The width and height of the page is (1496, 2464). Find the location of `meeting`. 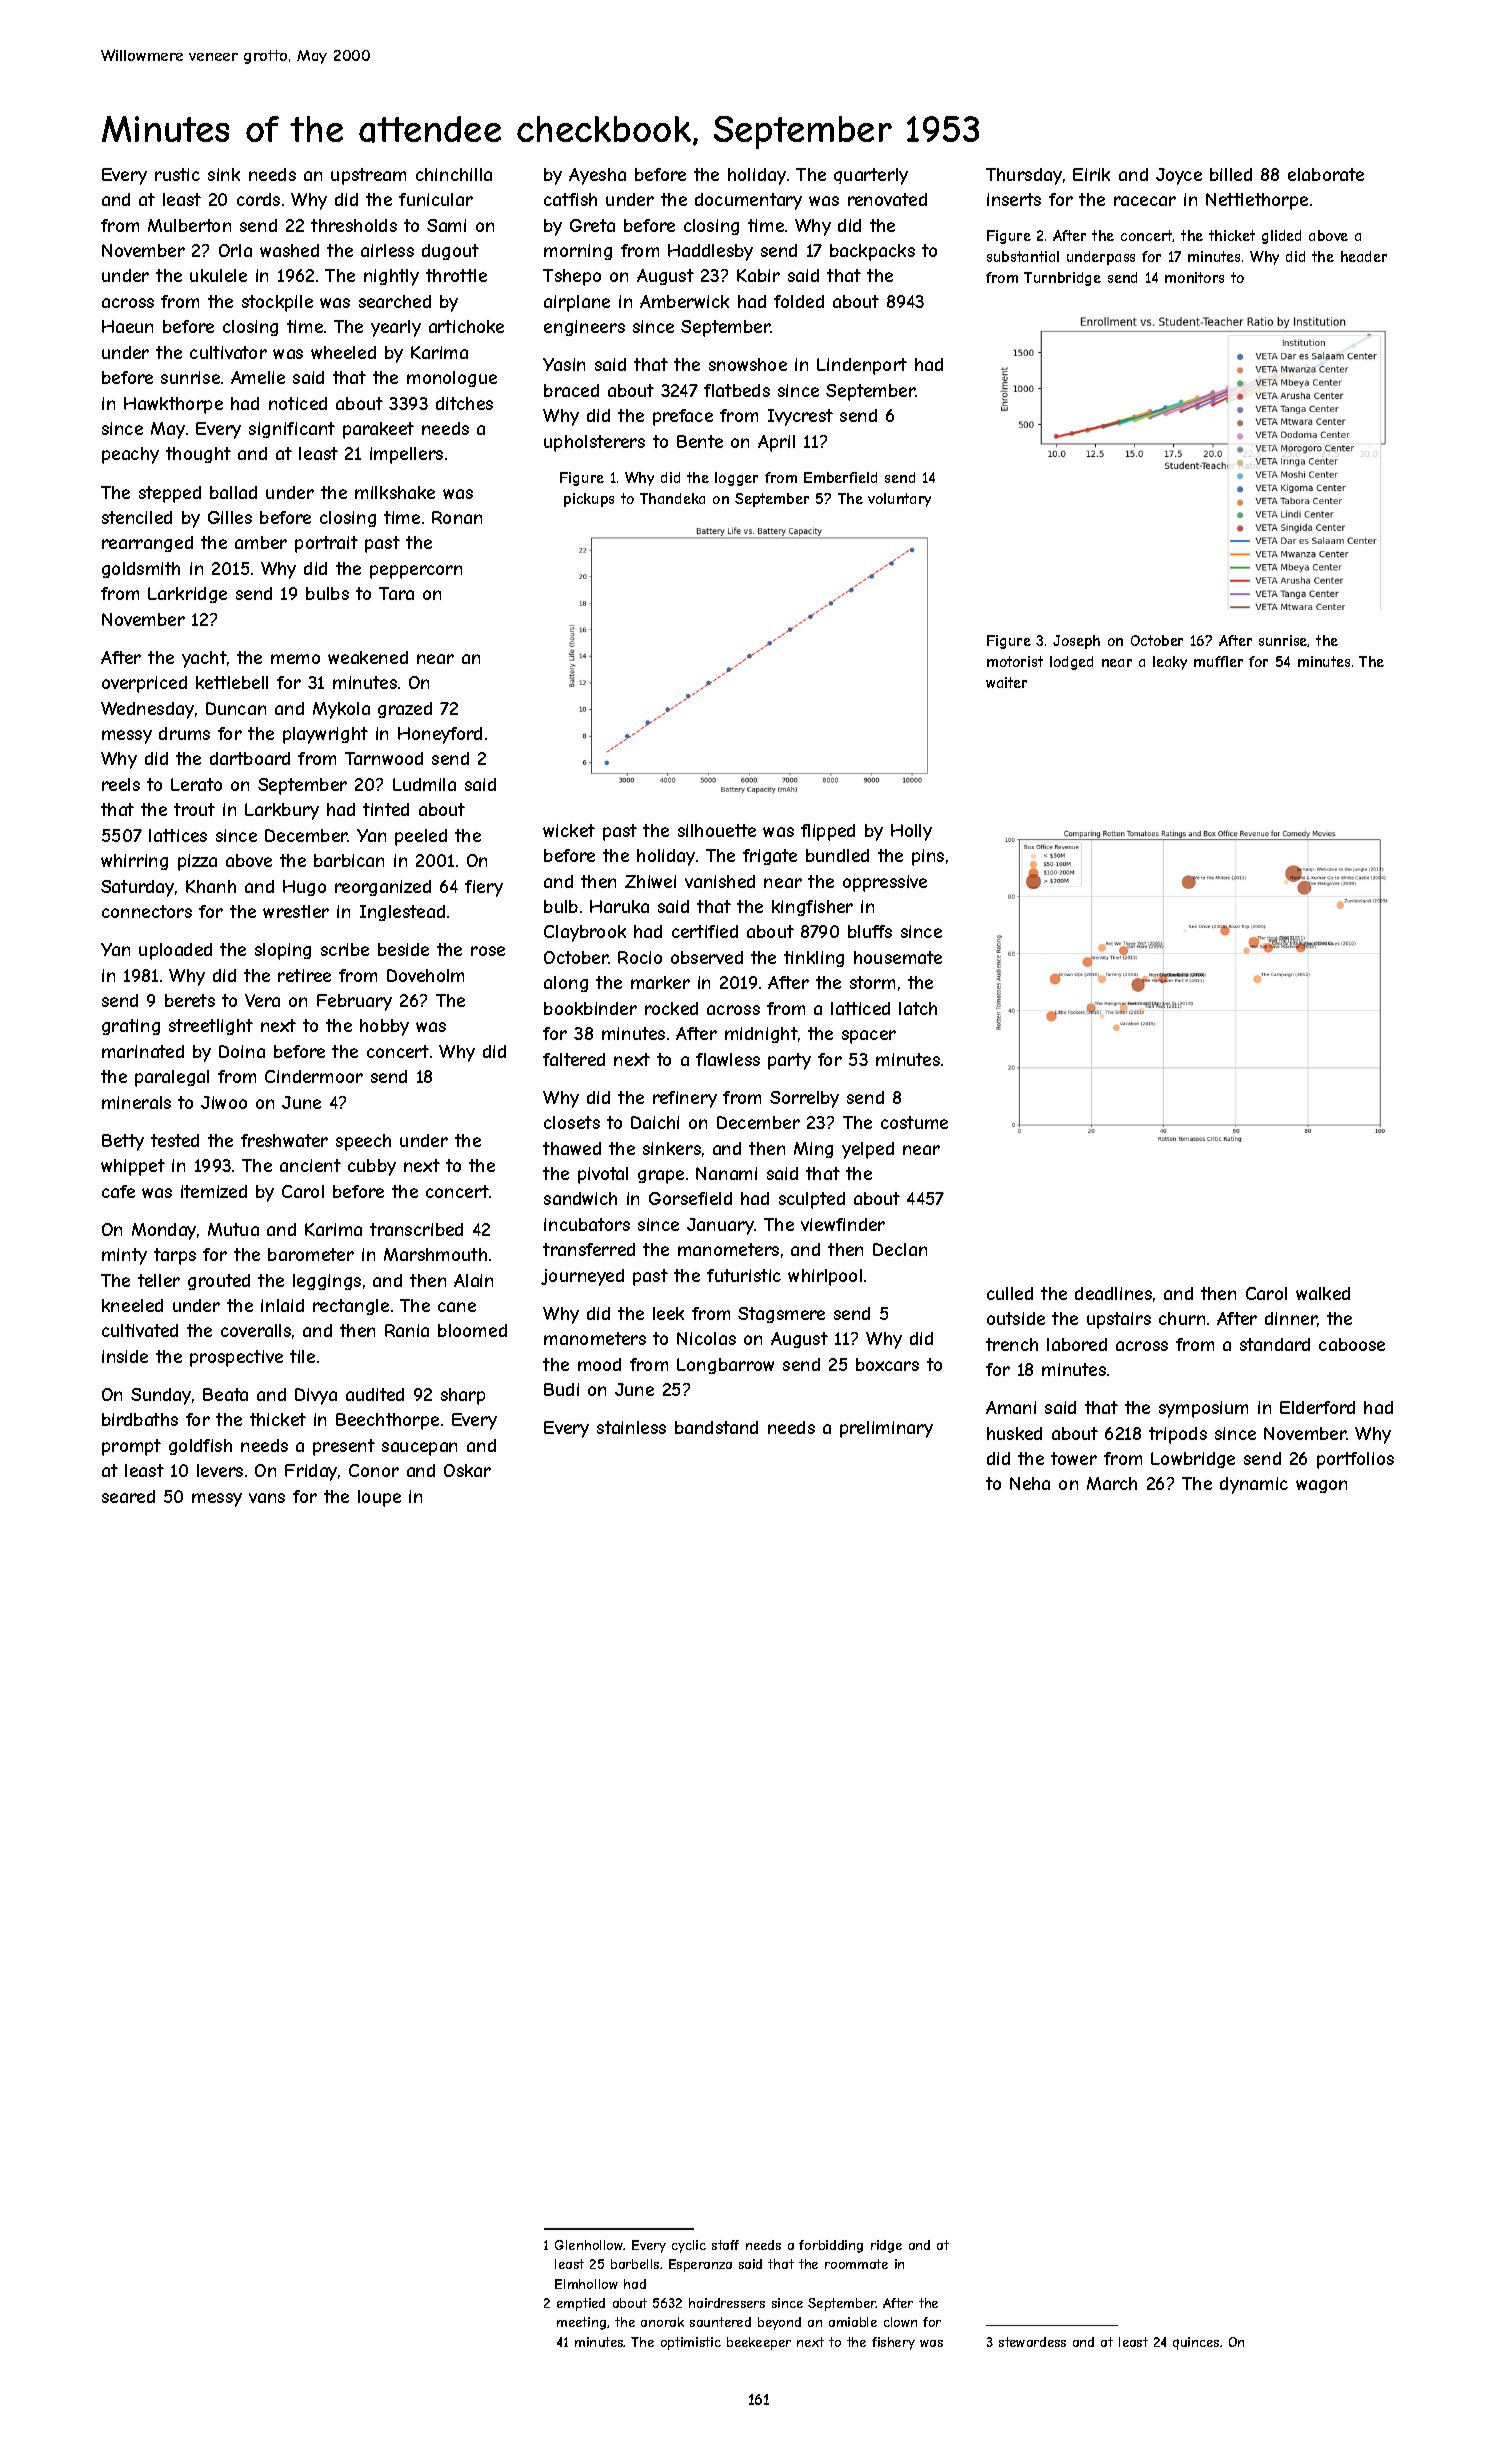

meeting is located at coordinates (581, 2323).
